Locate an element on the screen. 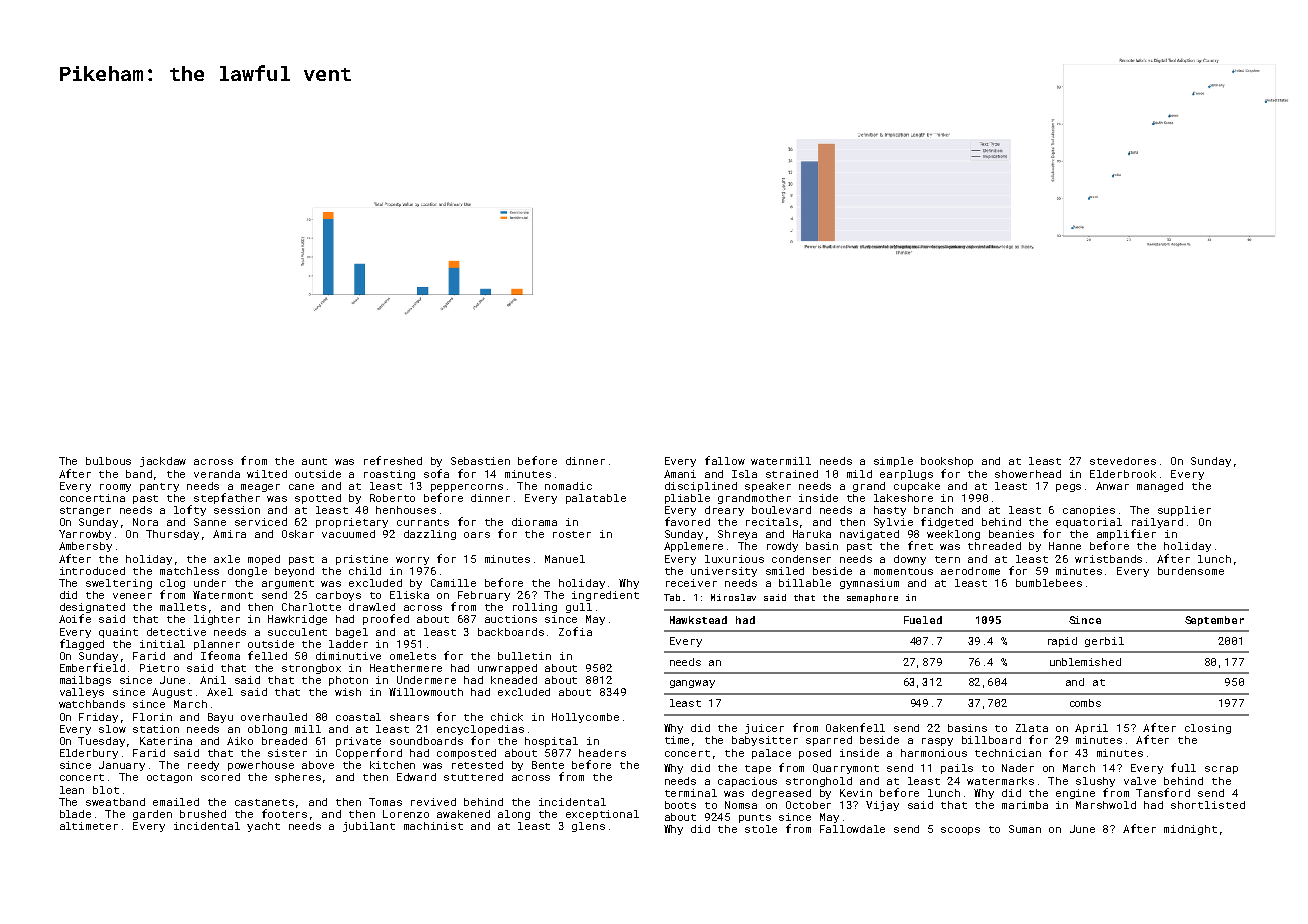 Image resolution: width=1308 pixels, height=924 pixels. stevedores is located at coordinates (1123, 461).
